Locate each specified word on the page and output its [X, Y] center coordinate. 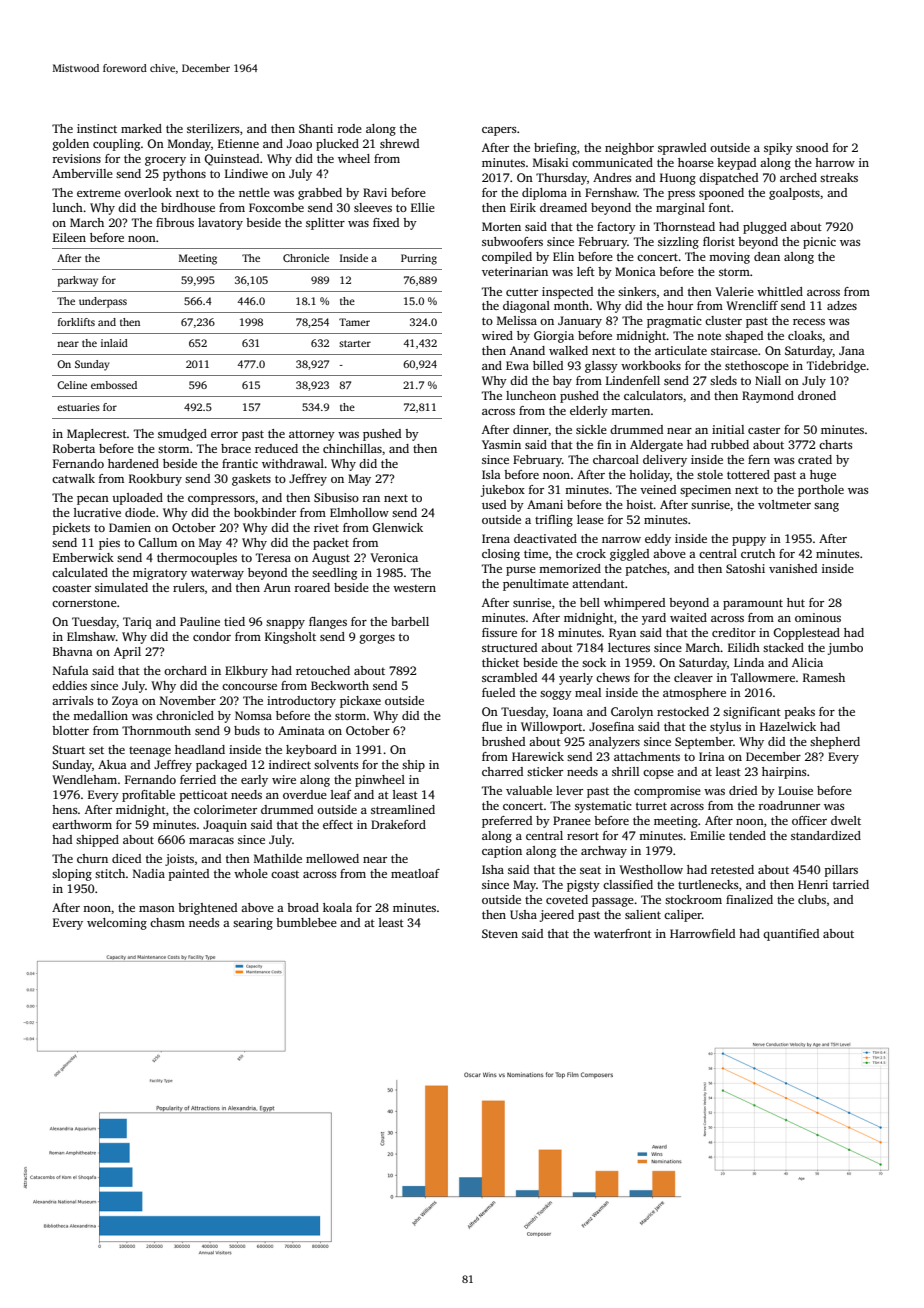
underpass [103, 302]
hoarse [696, 162]
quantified [791, 935]
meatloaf [415, 873]
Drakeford [398, 824]
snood [812, 147]
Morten [501, 226]
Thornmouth [156, 730]
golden [71, 145]
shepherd [835, 743]
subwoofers [512, 241]
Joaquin [225, 826]
